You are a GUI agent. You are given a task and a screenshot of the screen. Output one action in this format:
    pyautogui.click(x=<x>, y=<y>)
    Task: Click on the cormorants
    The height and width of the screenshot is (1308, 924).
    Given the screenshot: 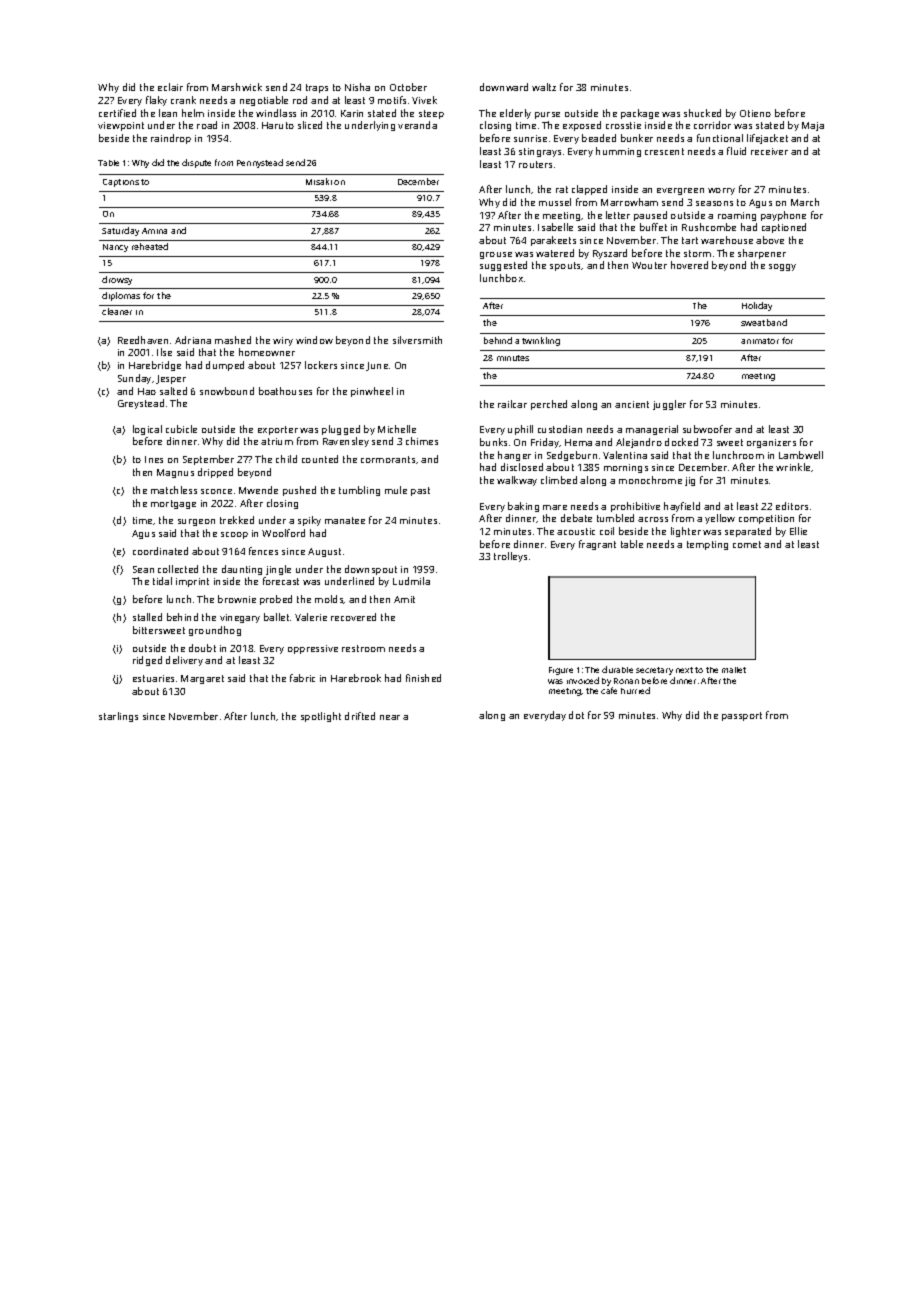 What is the action you would take?
    pyautogui.click(x=388, y=459)
